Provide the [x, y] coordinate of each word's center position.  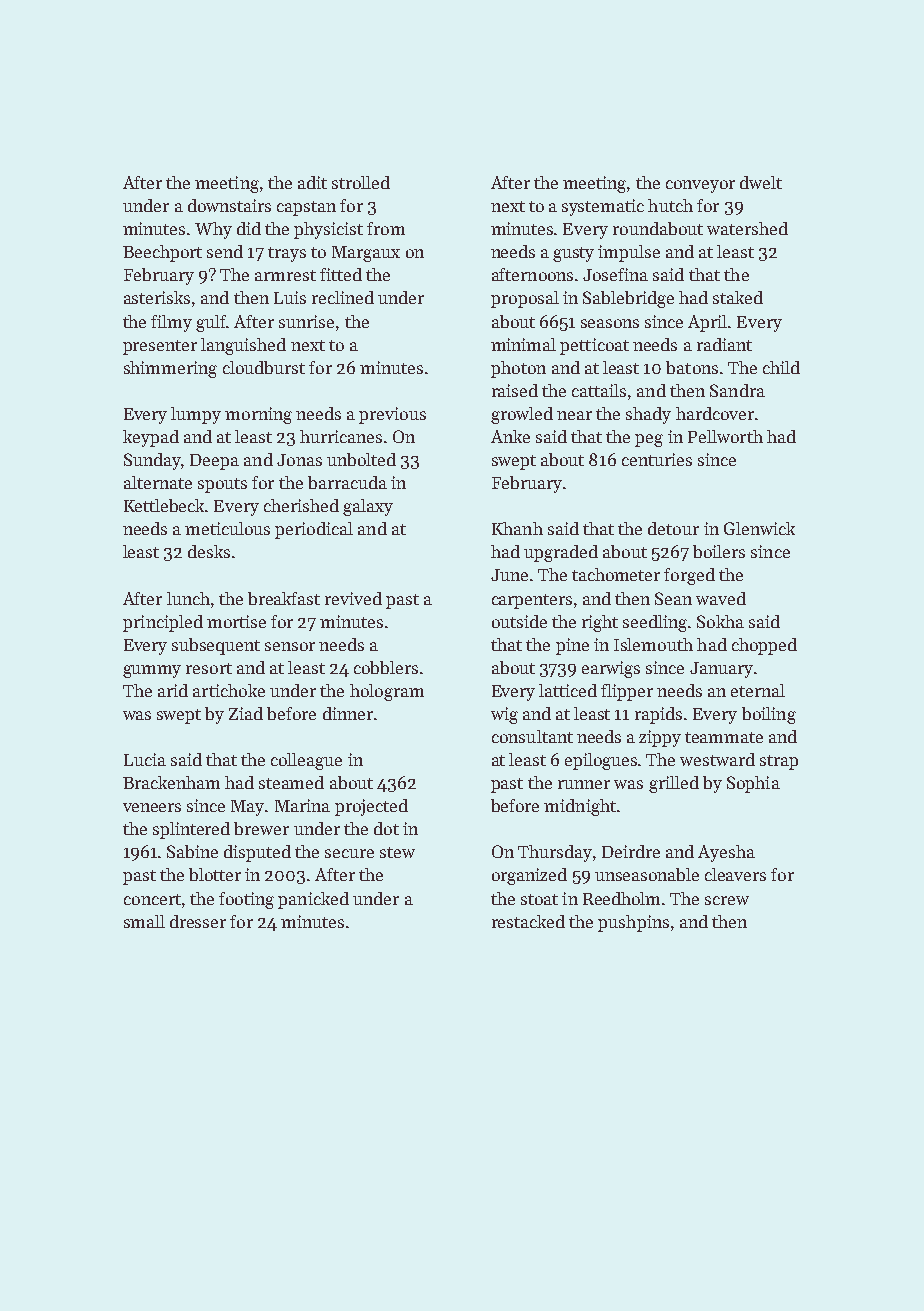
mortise [236, 621]
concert [152, 899]
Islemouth [653, 644]
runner [584, 784]
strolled [361, 182]
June [509, 575]
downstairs [229, 205]
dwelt [761, 182]
